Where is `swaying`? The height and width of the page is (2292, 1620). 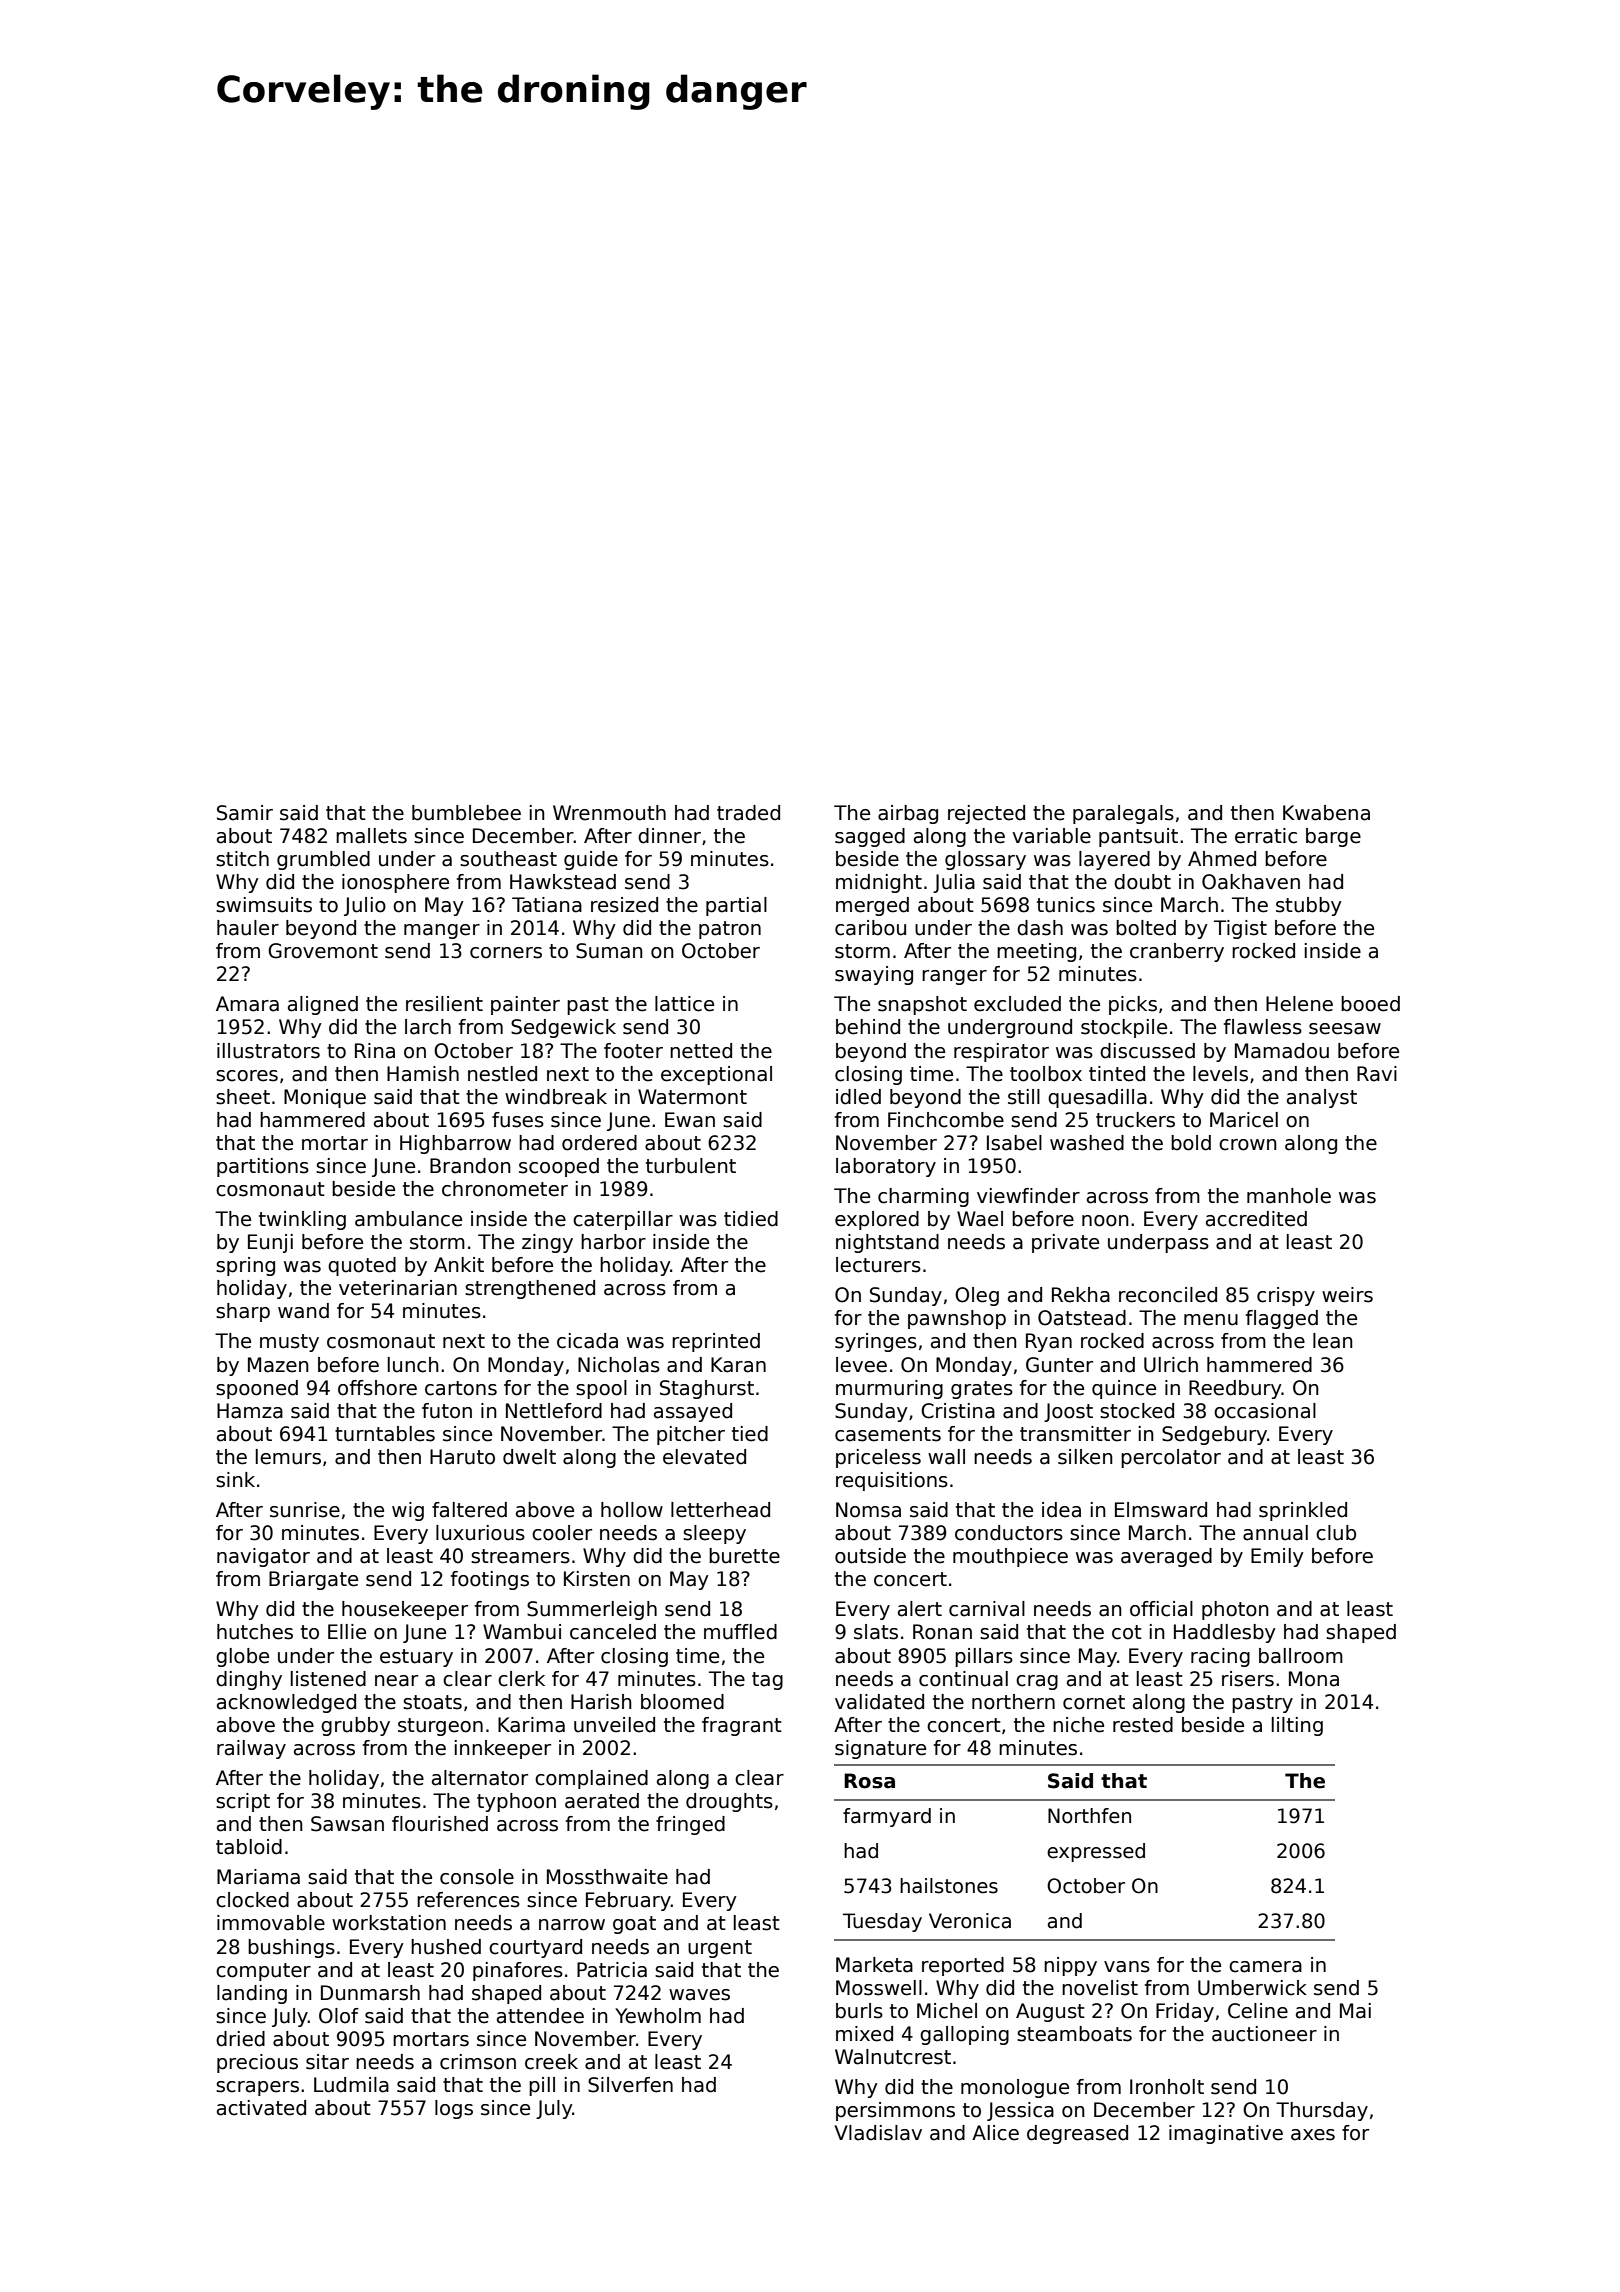 swaying is located at coordinates (874, 975).
